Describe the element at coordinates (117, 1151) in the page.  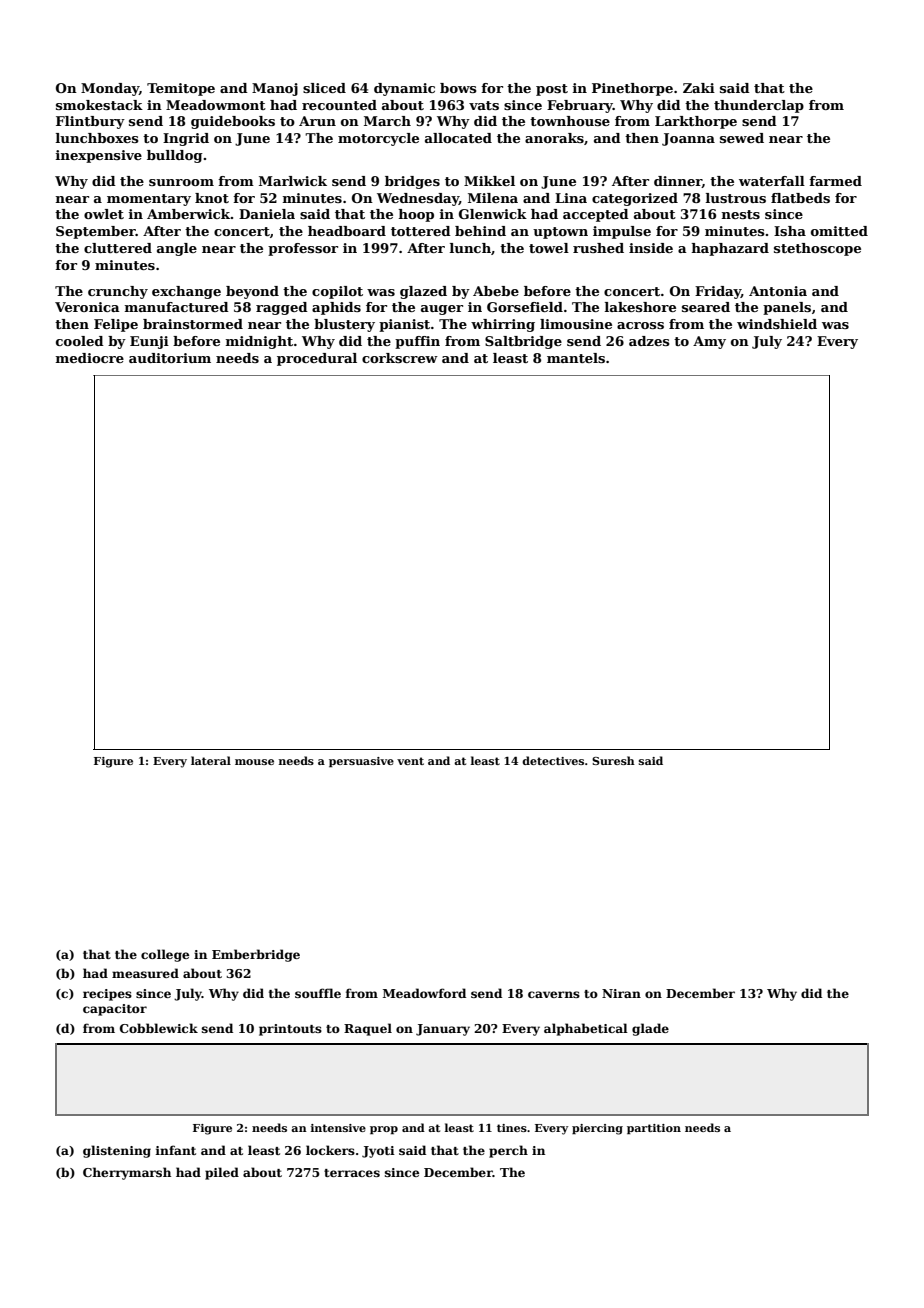
I see `glistening` at that location.
